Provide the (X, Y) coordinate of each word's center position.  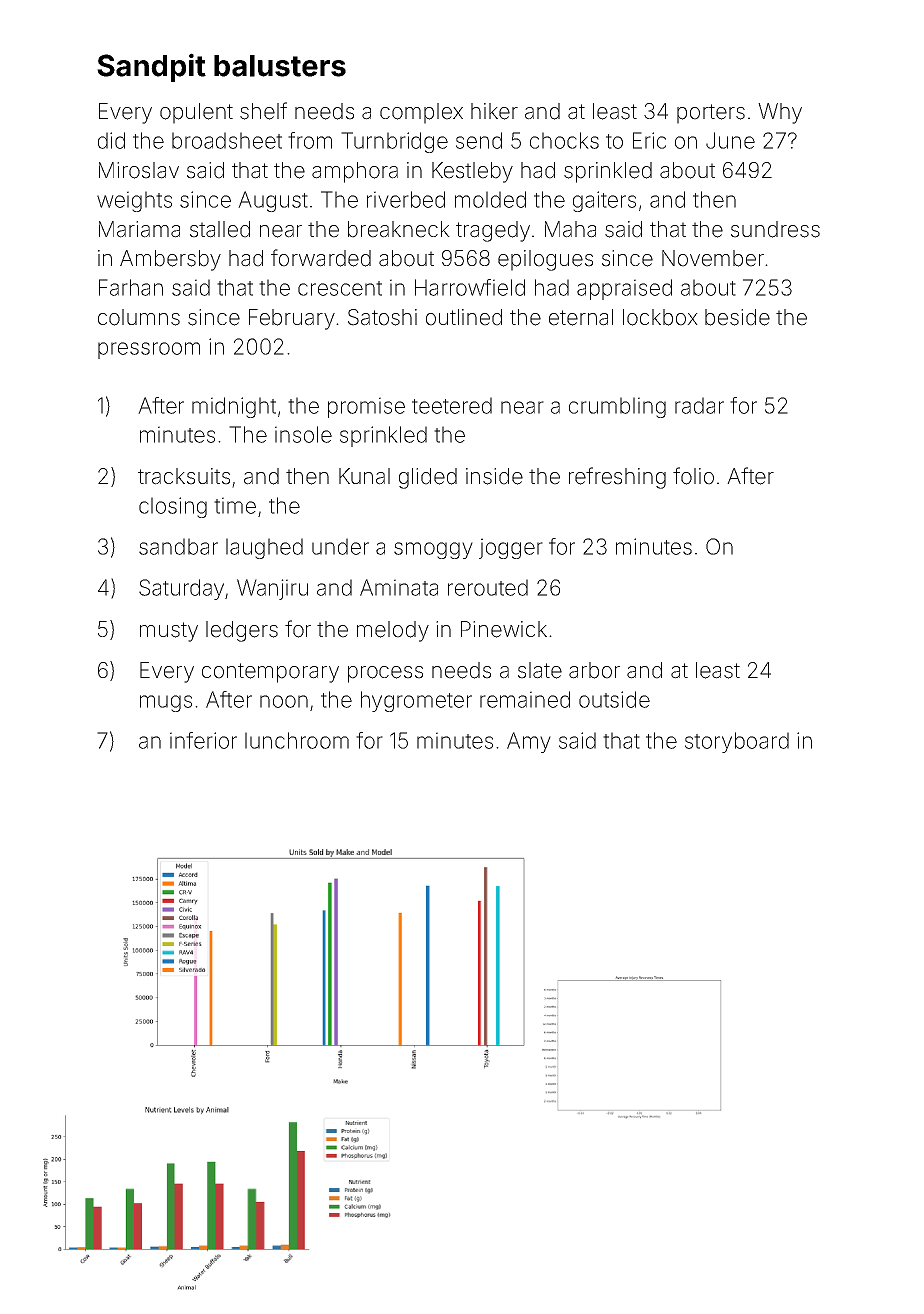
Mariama (139, 229)
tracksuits (184, 476)
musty (169, 632)
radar (699, 405)
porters (711, 114)
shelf (263, 111)
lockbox (660, 317)
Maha (570, 229)
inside (494, 476)
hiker (494, 111)
